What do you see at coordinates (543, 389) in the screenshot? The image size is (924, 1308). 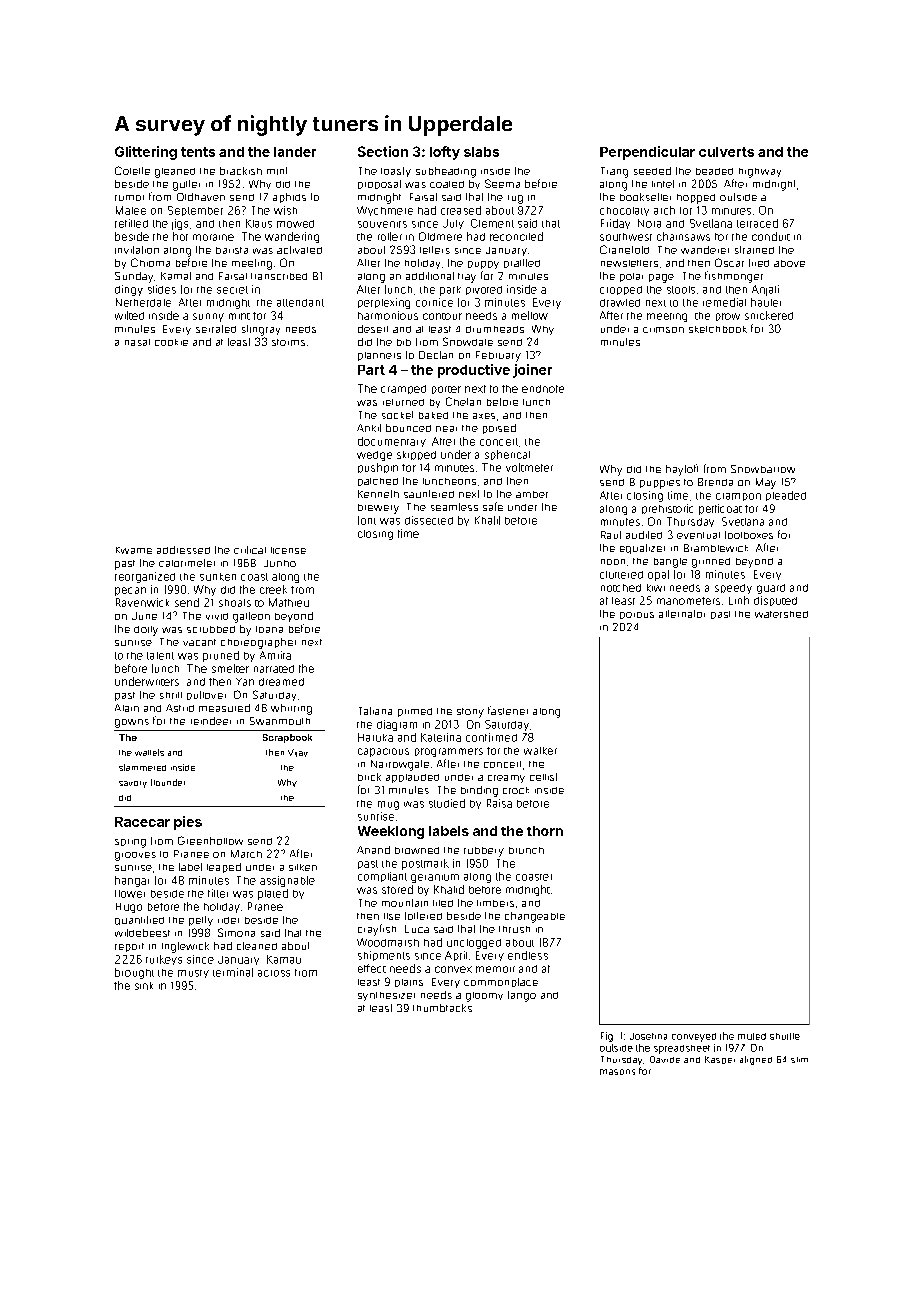 I see `endnote` at bounding box center [543, 389].
